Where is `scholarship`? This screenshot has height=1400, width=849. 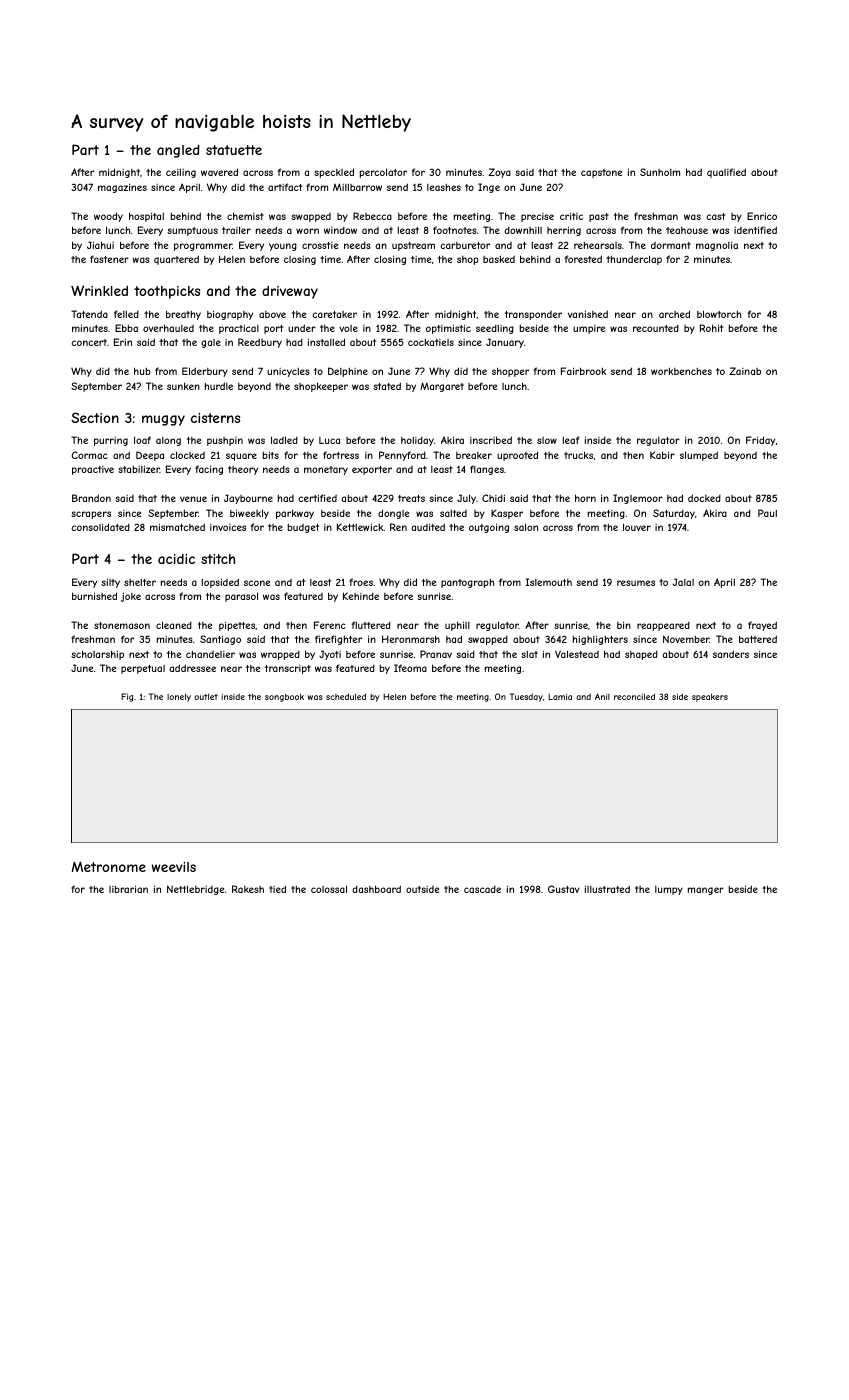 scholarship is located at coordinates (97, 655).
